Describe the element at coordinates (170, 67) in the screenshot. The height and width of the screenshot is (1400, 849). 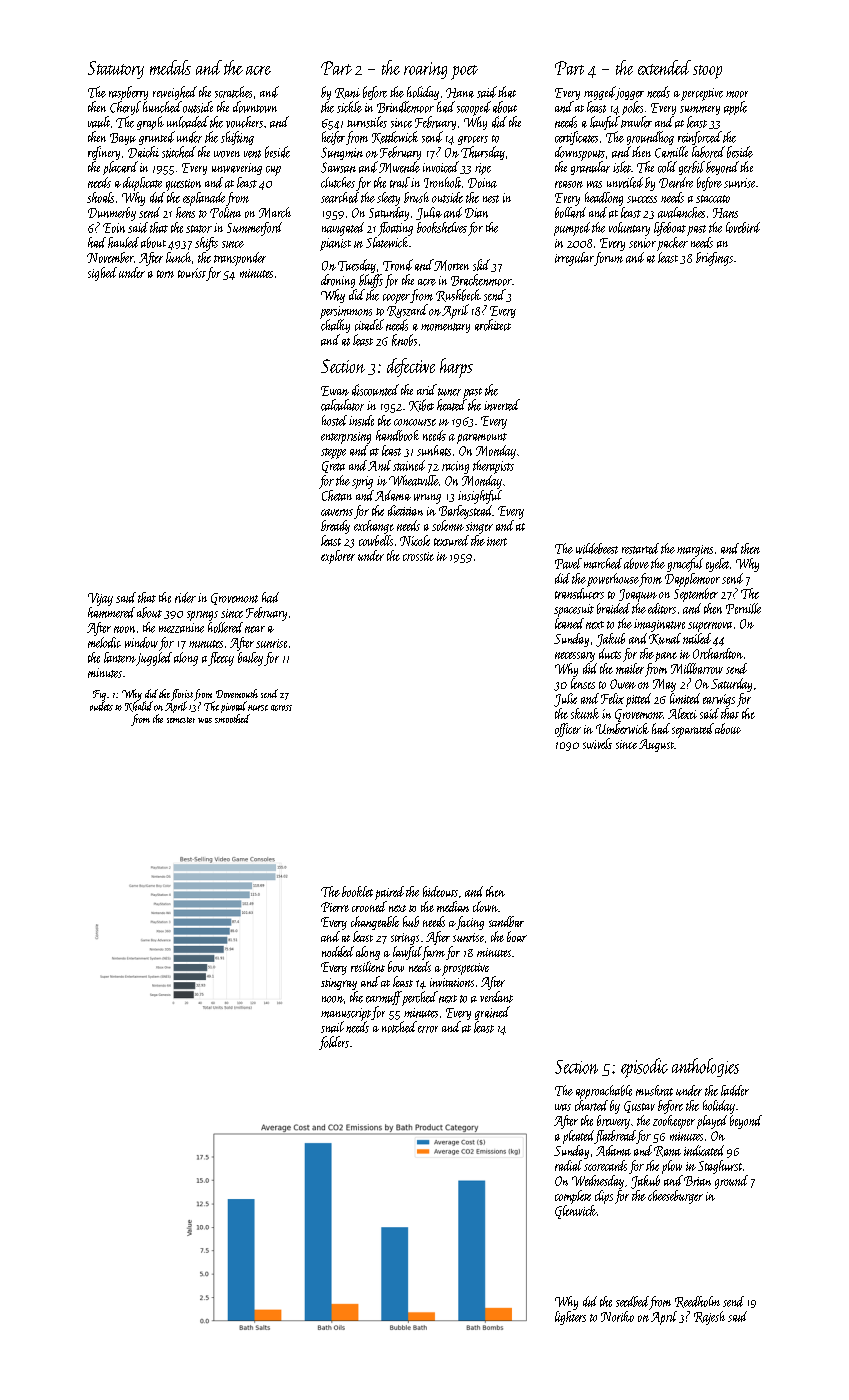
I see `medals` at that location.
